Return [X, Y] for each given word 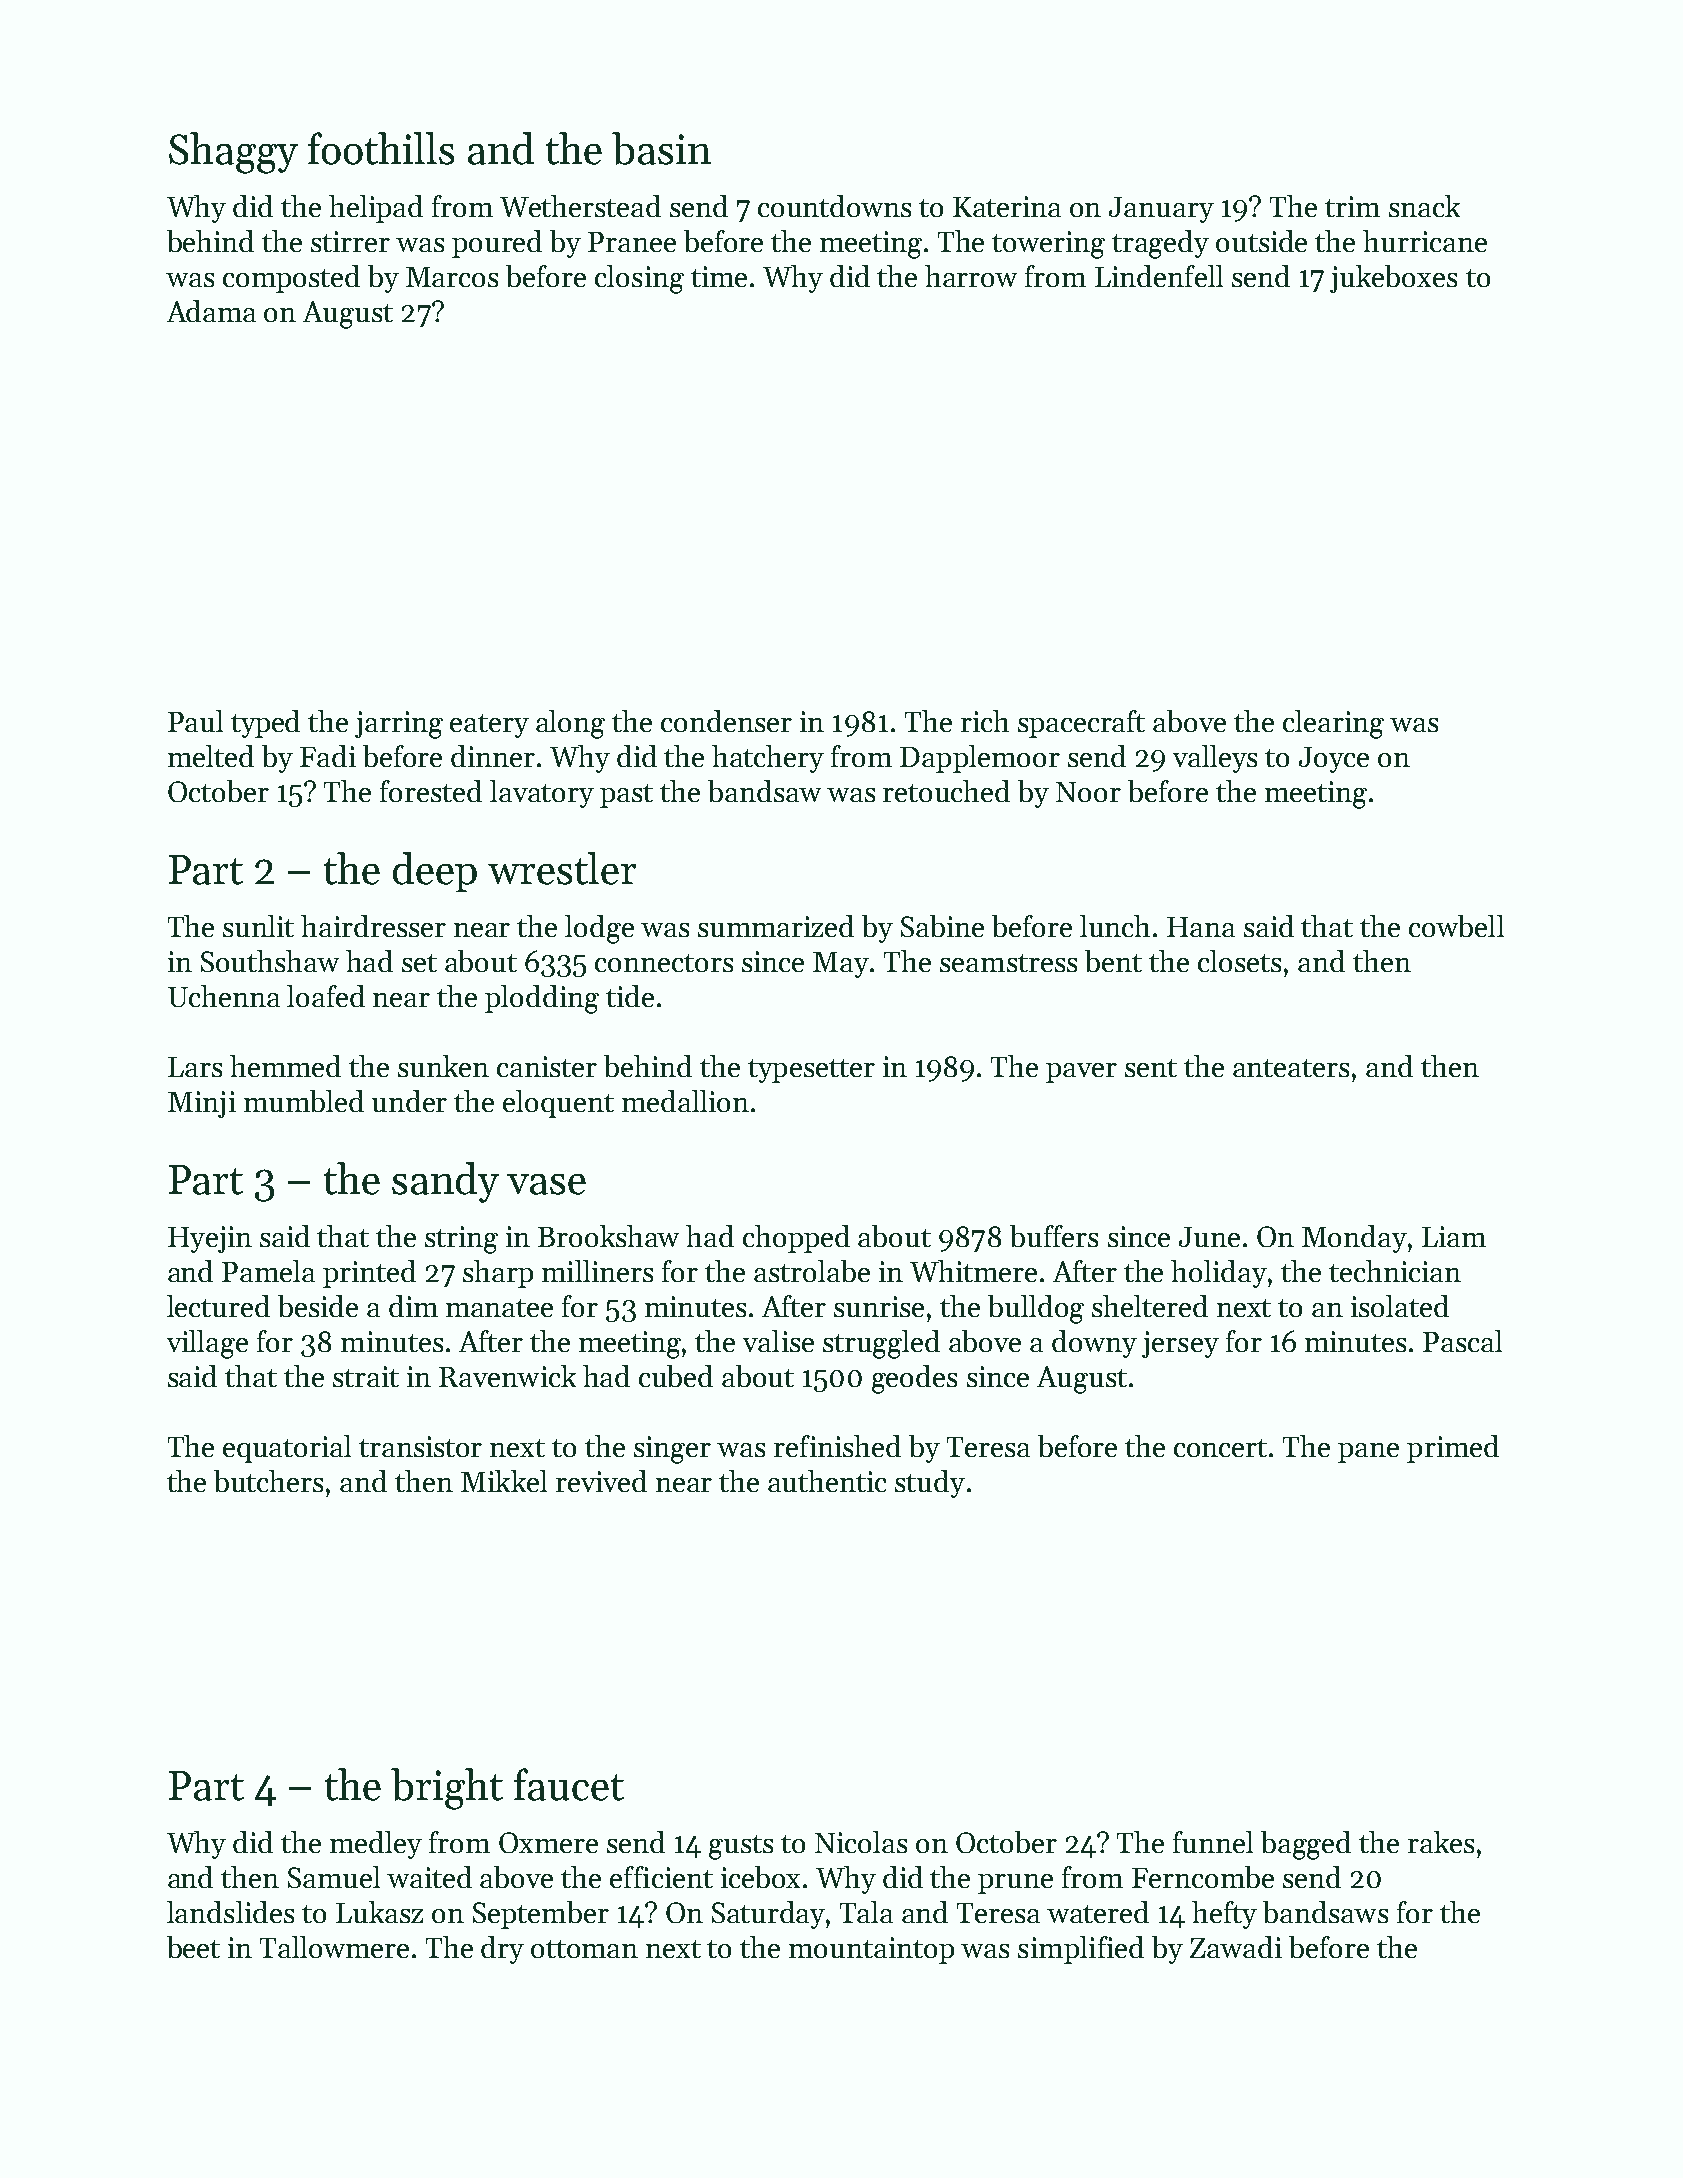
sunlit [258, 926]
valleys [1215, 759]
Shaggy [233, 153]
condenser [726, 721]
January [1161, 210]
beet [193, 1947]
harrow [971, 276]
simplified [1081, 1950]
